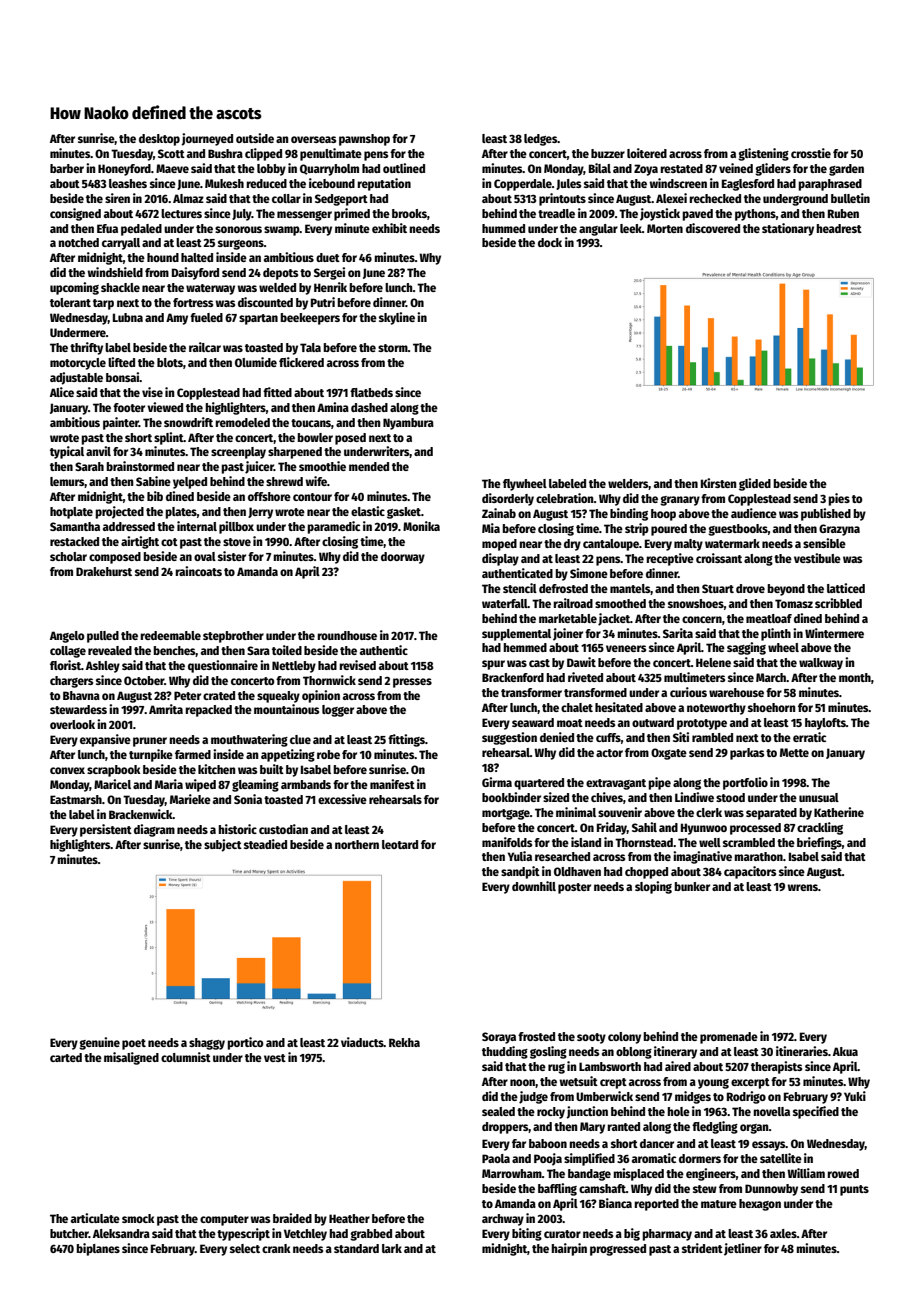 The height and width of the screenshot is (1308, 924). What do you see at coordinates (499, 513) in the screenshot?
I see `Zainab` at bounding box center [499, 513].
